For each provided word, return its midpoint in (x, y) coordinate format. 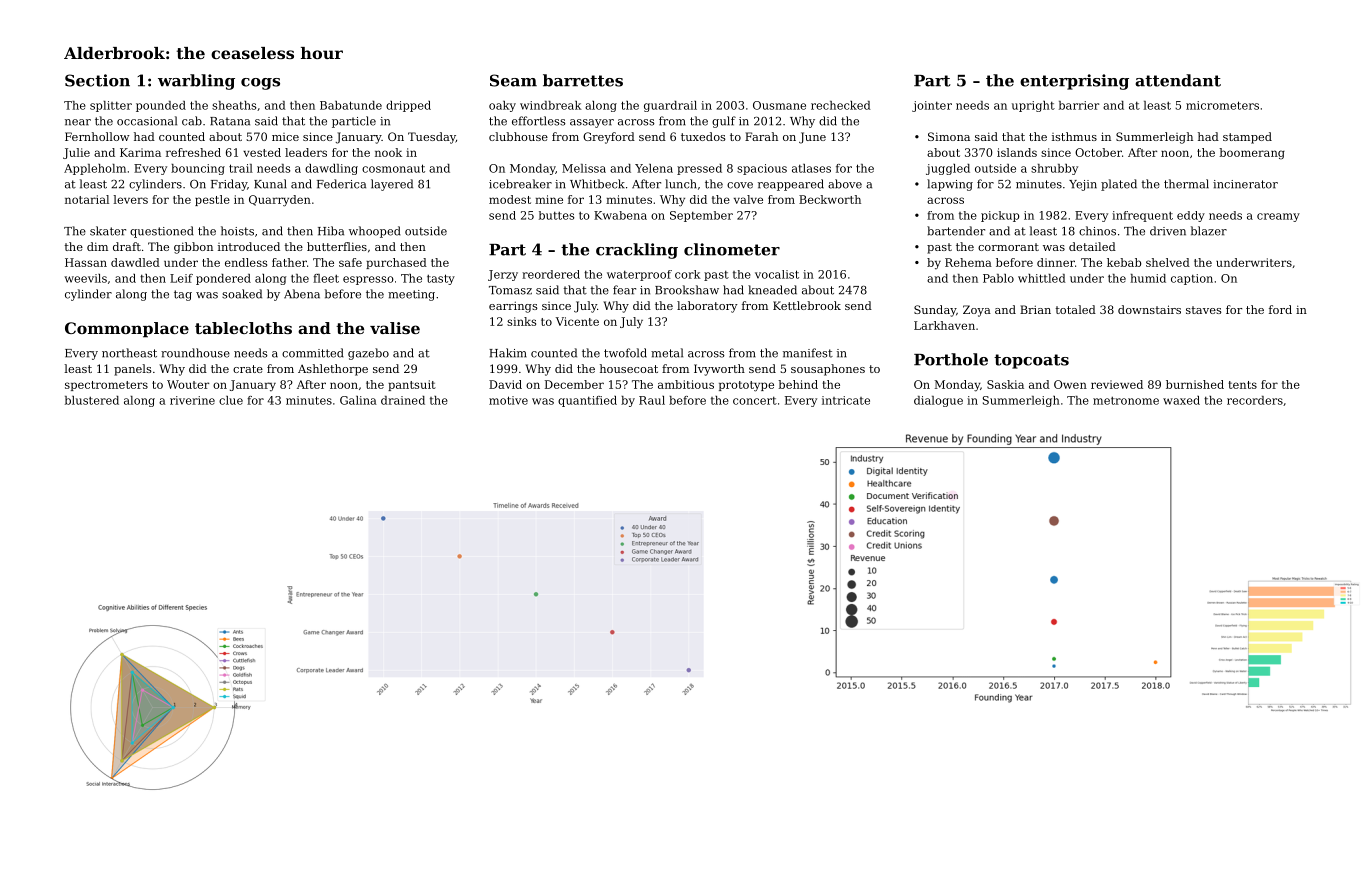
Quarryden (280, 201)
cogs (260, 84)
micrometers (1222, 105)
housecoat (629, 368)
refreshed (193, 152)
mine (549, 199)
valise (395, 328)
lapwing (950, 185)
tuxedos (703, 136)
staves (1204, 310)
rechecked (841, 105)
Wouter (188, 384)
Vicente (577, 321)
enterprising (1074, 82)
